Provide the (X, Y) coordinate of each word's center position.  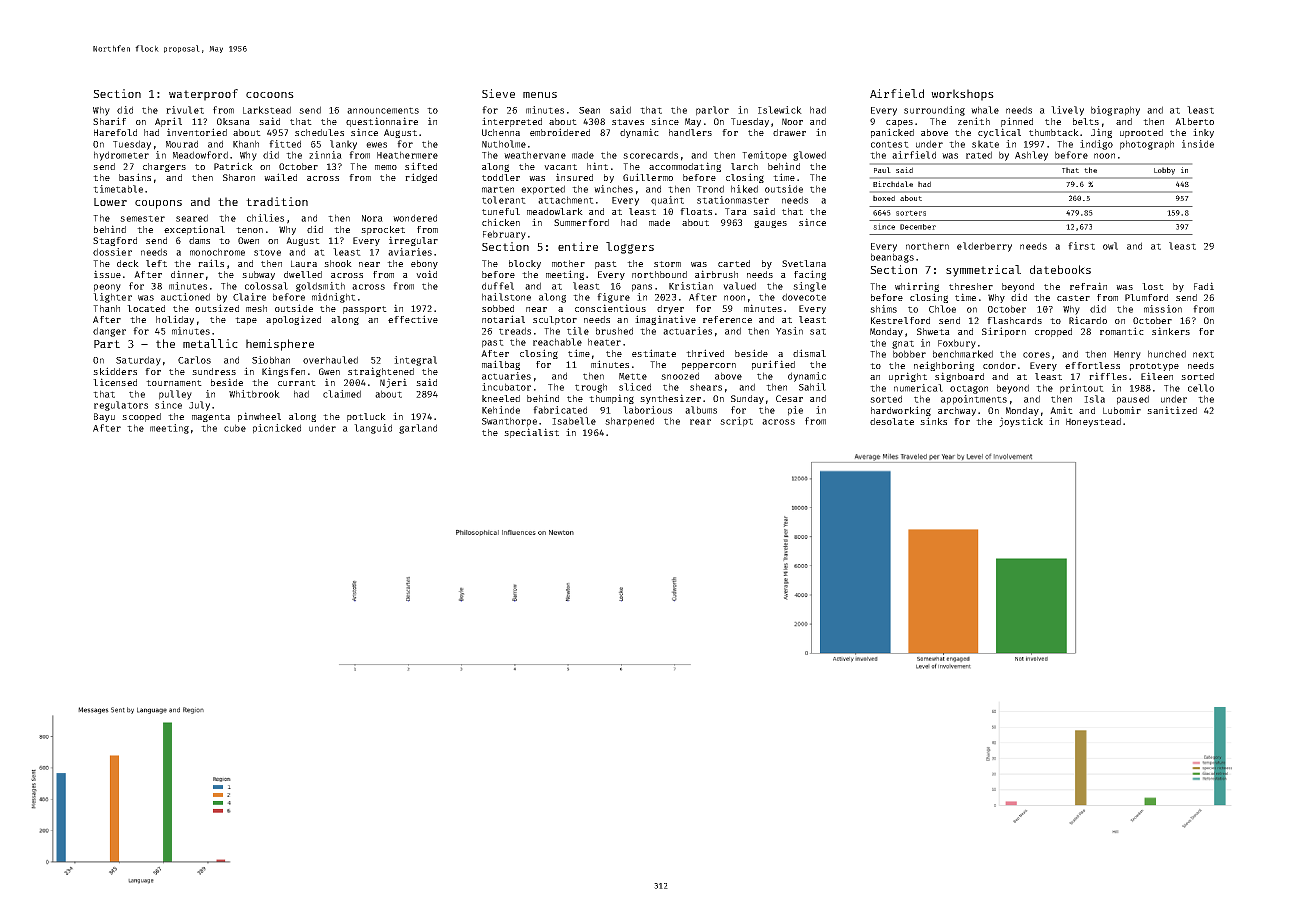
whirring (917, 287)
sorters (911, 213)
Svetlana (804, 263)
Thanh (106, 308)
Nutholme (504, 144)
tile (578, 331)
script (736, 422)
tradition (277, 201)
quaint (667, 201)
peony (107, 288)
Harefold (115, 132)
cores (1036, 355)
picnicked (277, 429)
